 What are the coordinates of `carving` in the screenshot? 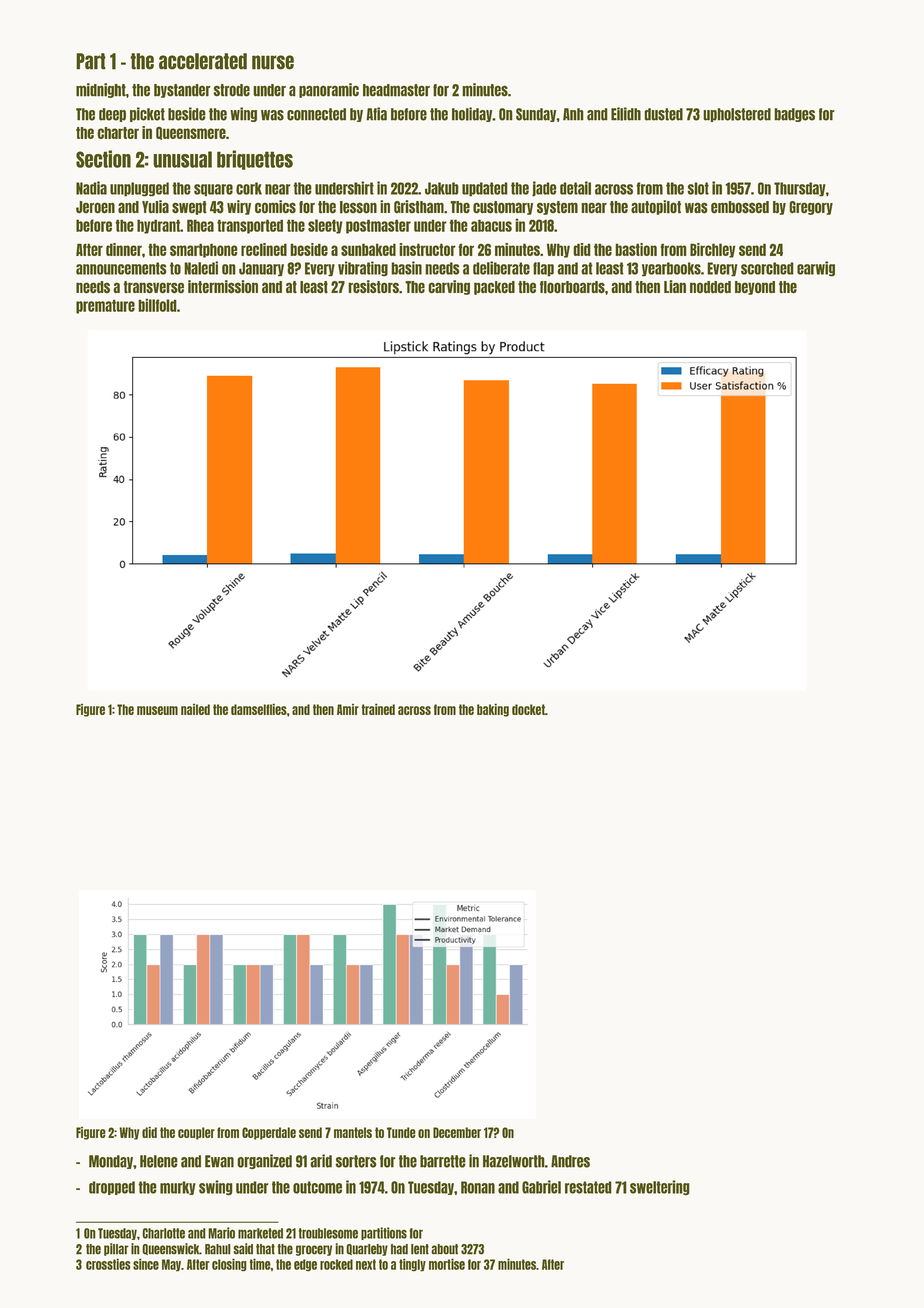 It's located at (449, 287).
